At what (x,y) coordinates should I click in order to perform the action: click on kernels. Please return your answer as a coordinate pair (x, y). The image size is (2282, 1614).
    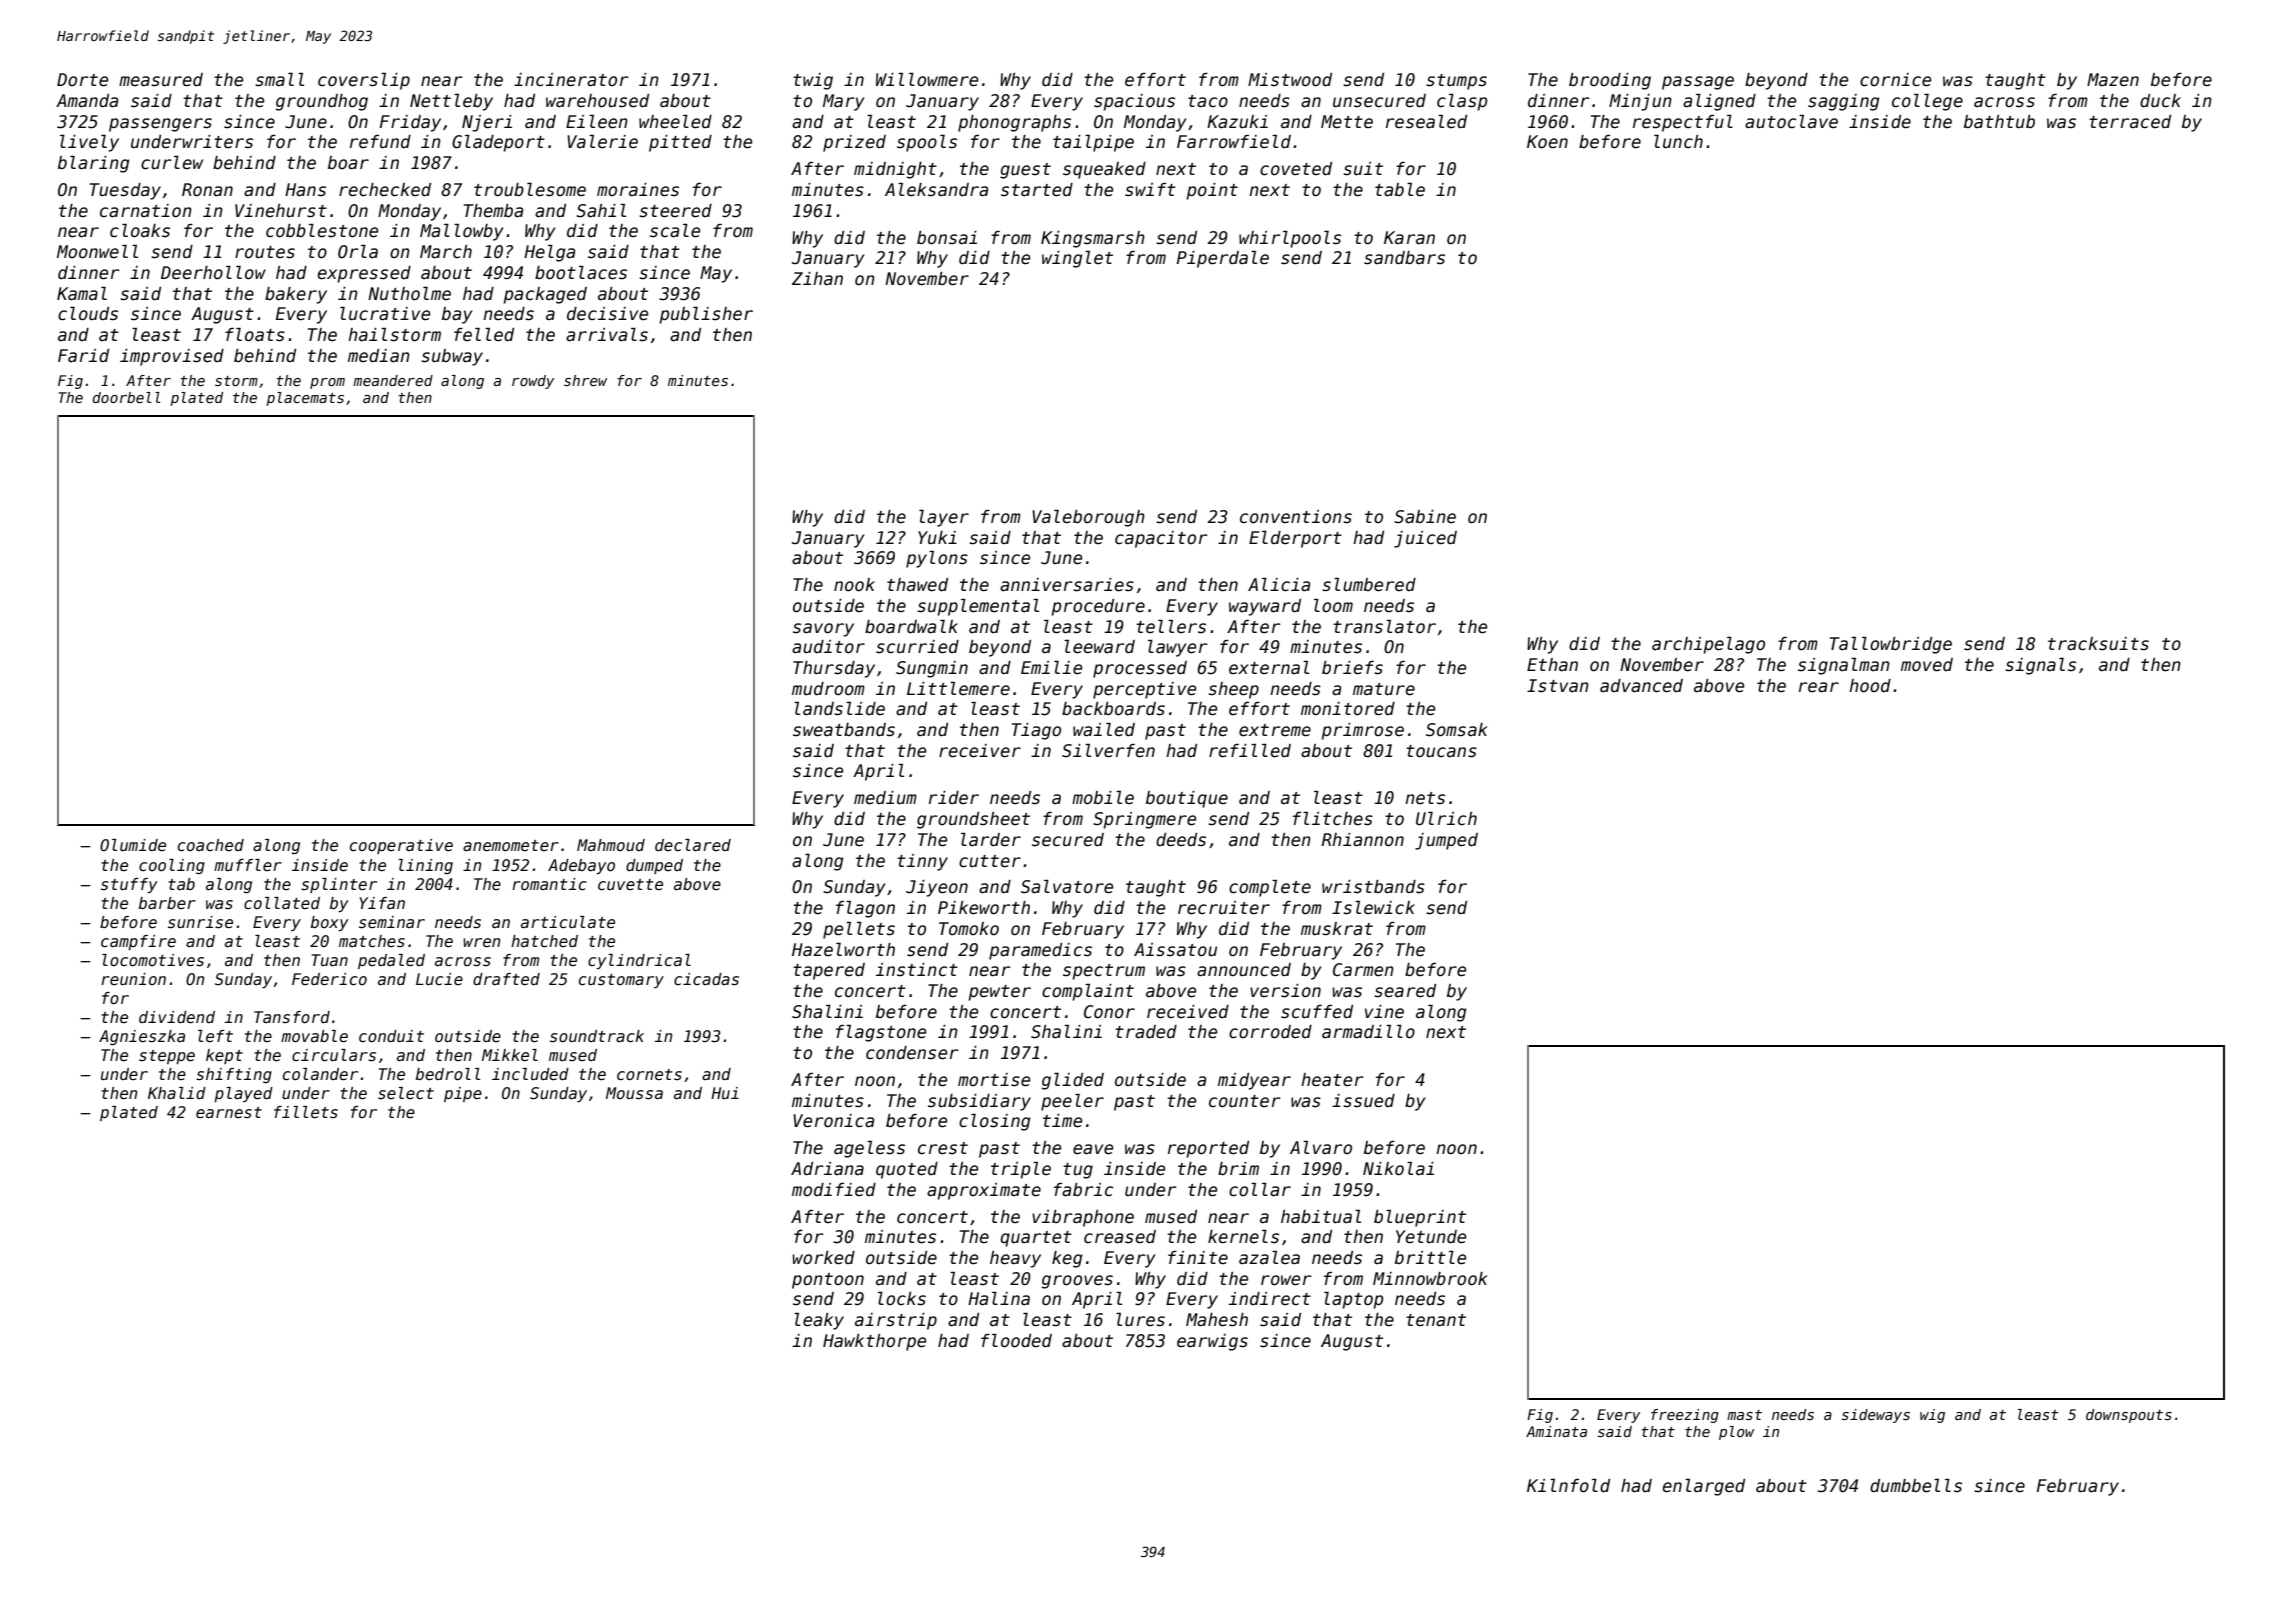
    Looking at the image, I should click on (1243, 1237).
